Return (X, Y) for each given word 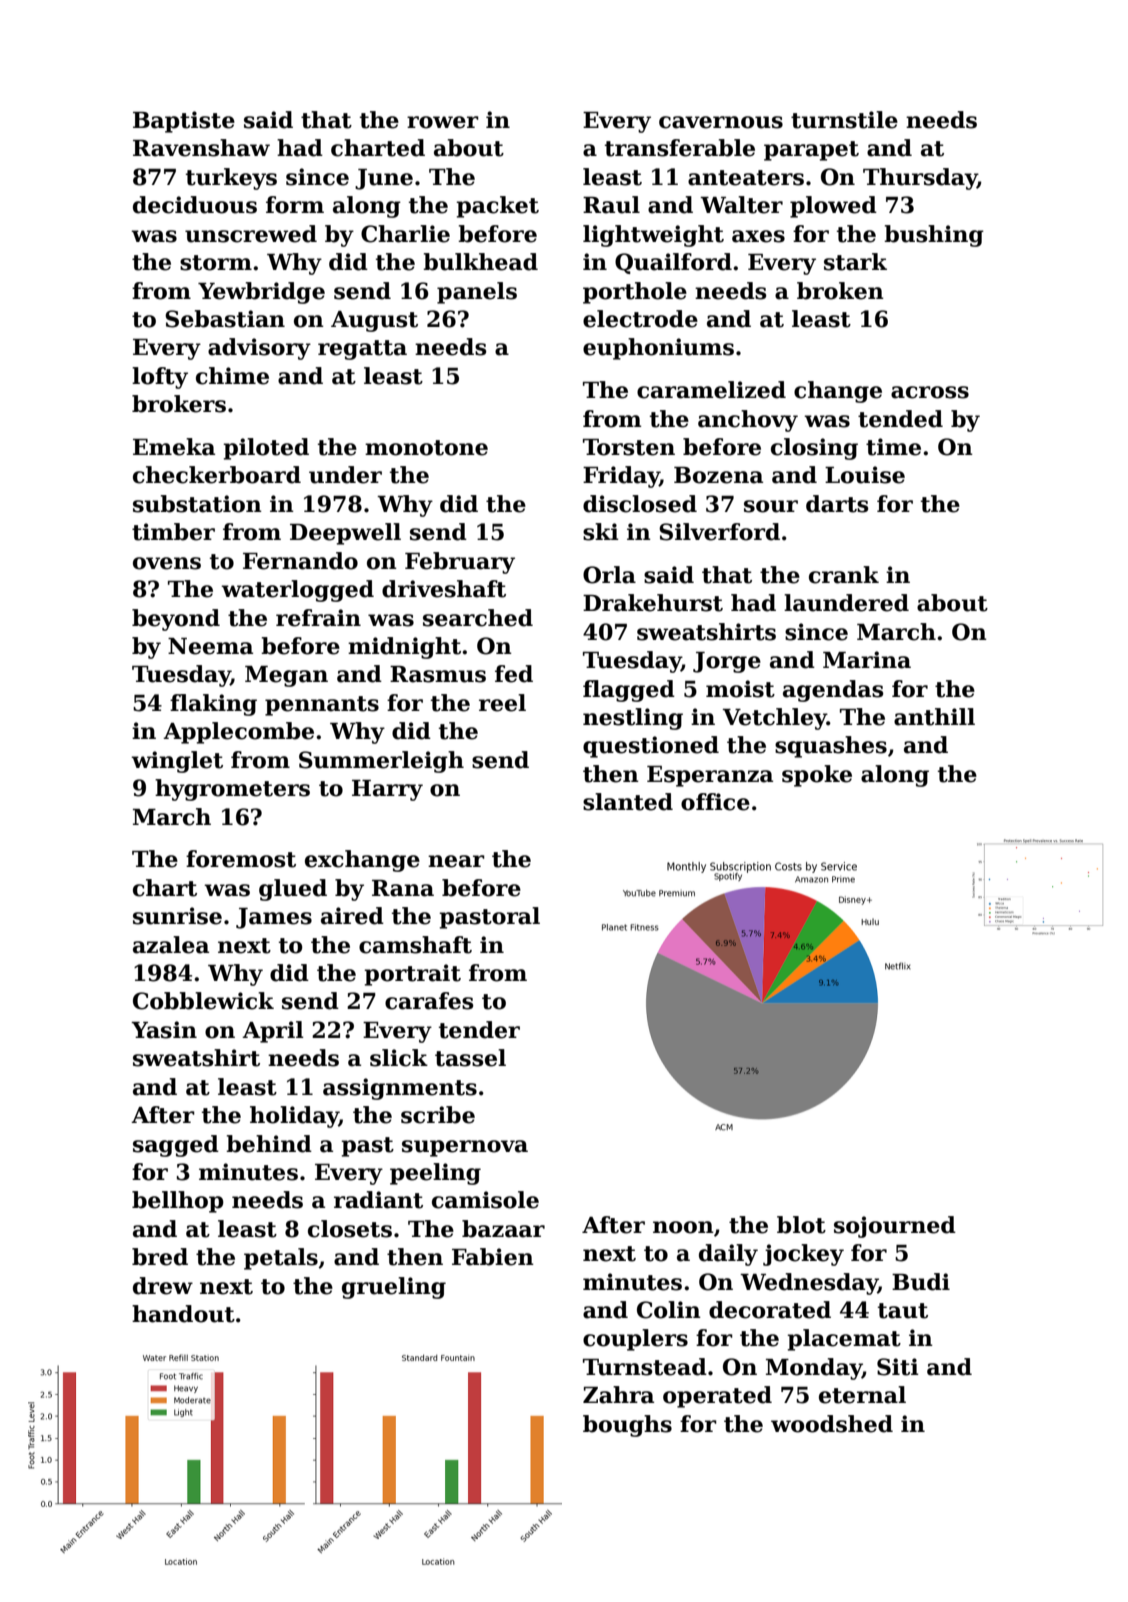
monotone (426, 448)
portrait (412, 975)
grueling (394, 1288)
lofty (160, 378)
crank (844, 575)
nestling (633, 719)
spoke (817, 776)
